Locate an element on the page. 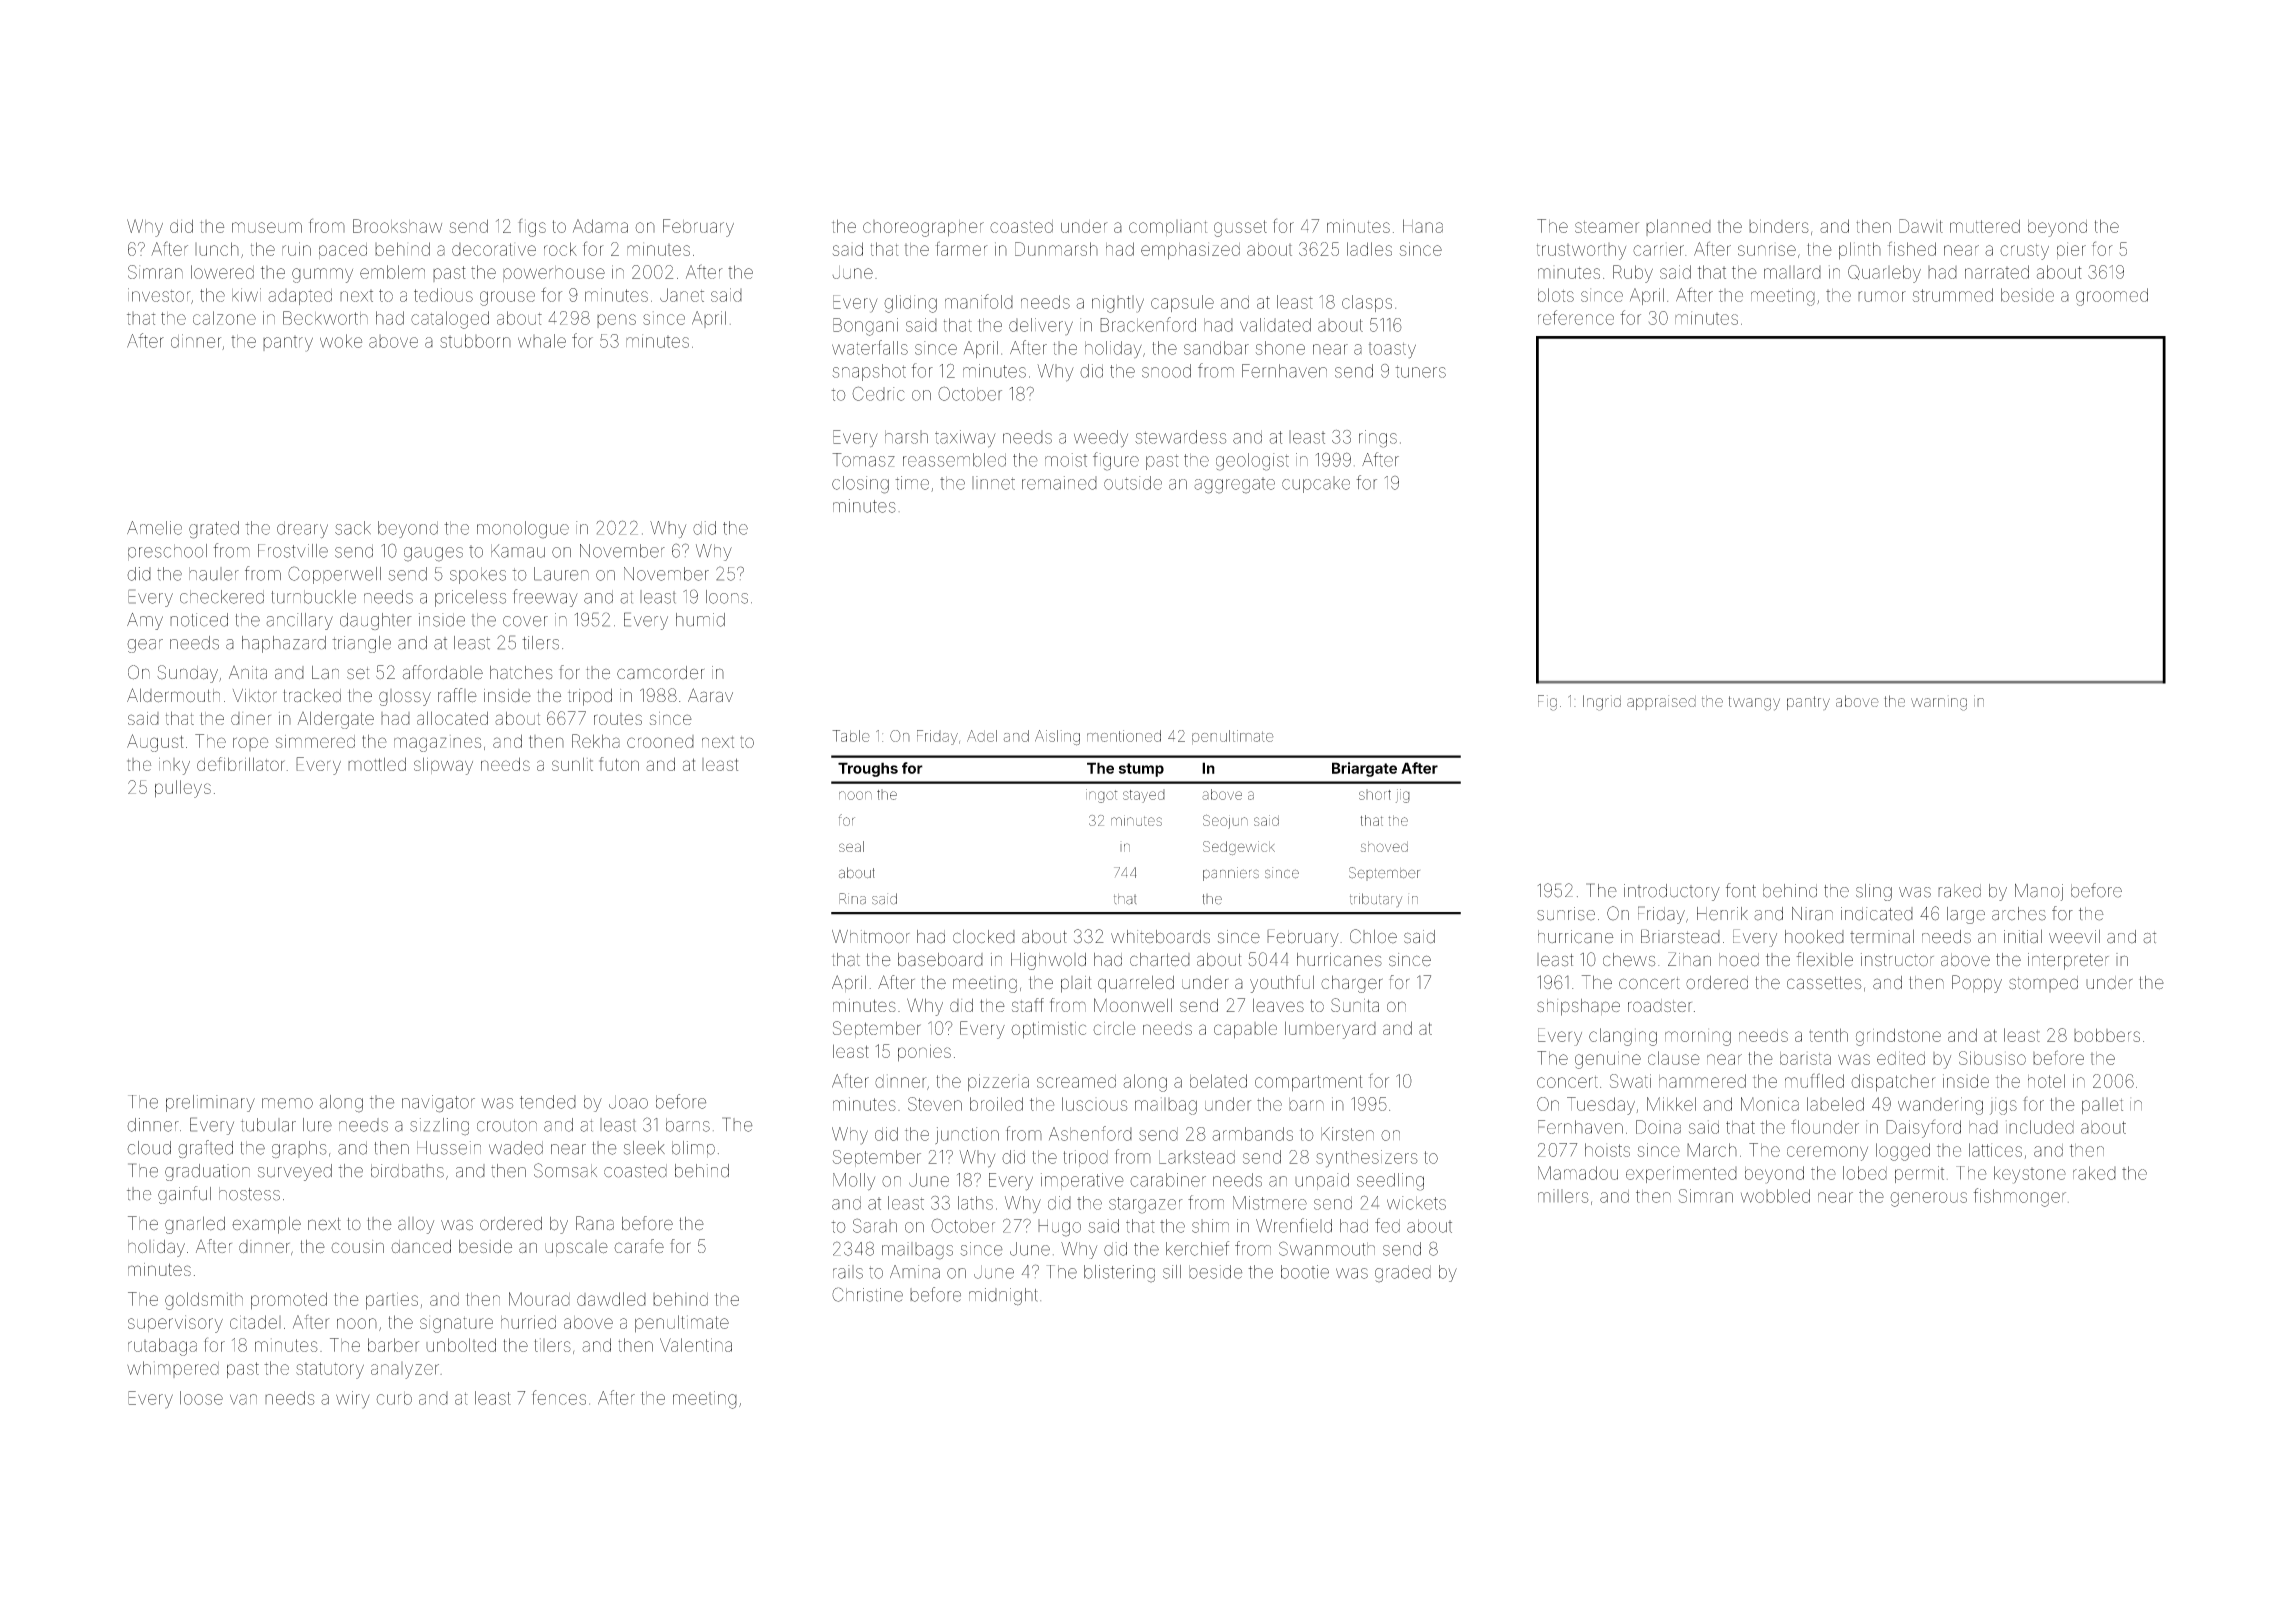 The height and width of the image is (1620, 2292). graded is located at coordinates (1403, 1274).
